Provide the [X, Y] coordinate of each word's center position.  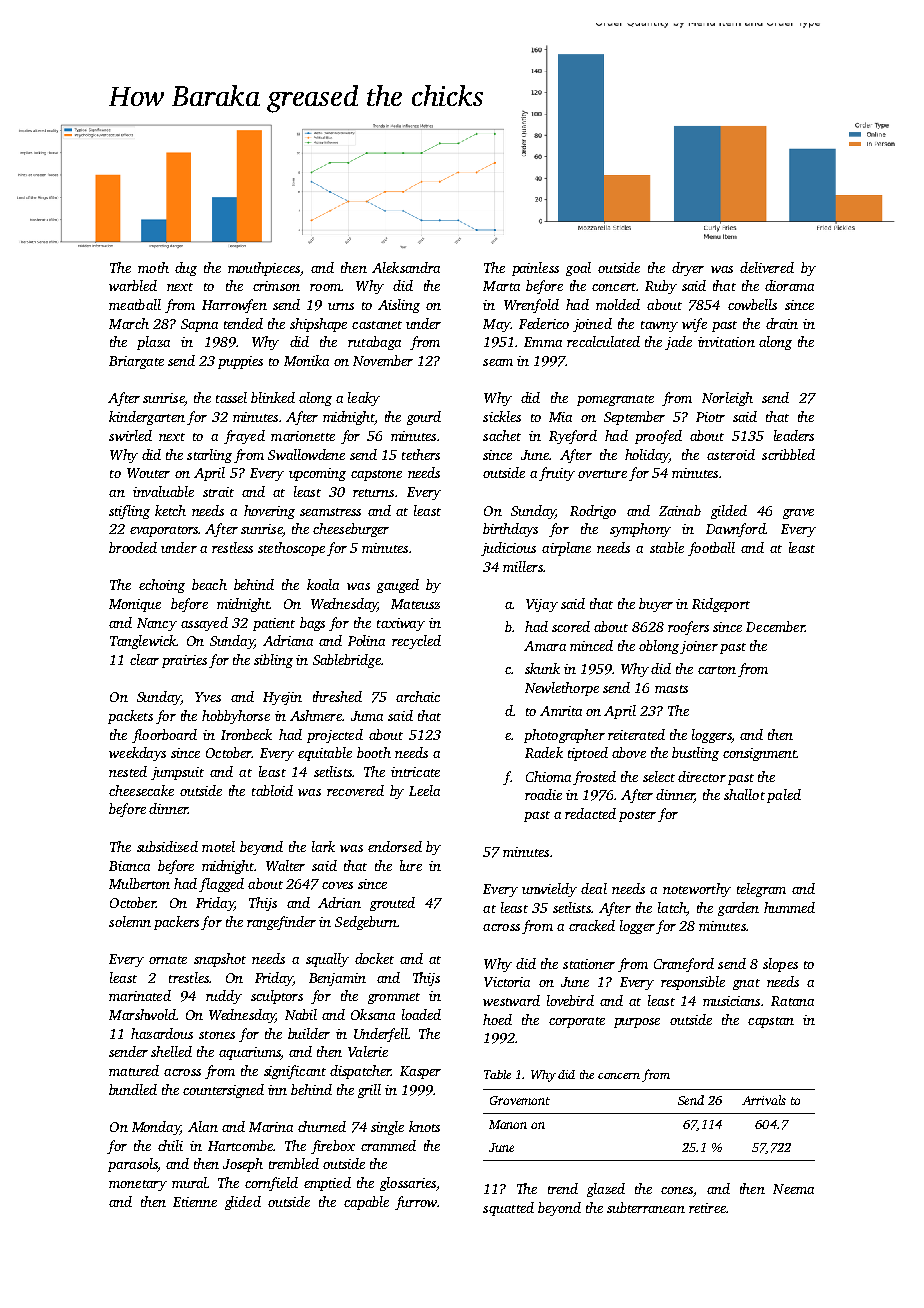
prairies [184, 661]
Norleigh [727, 399]
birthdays [510, 530]
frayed [244, 437]
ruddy [224, 997]
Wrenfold [531, 306]
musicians [731, 1001]
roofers [688, 628]
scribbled [788, 454]
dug [186, 269]
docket [374, 958]
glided [243, 1203]
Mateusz [415, 604]
